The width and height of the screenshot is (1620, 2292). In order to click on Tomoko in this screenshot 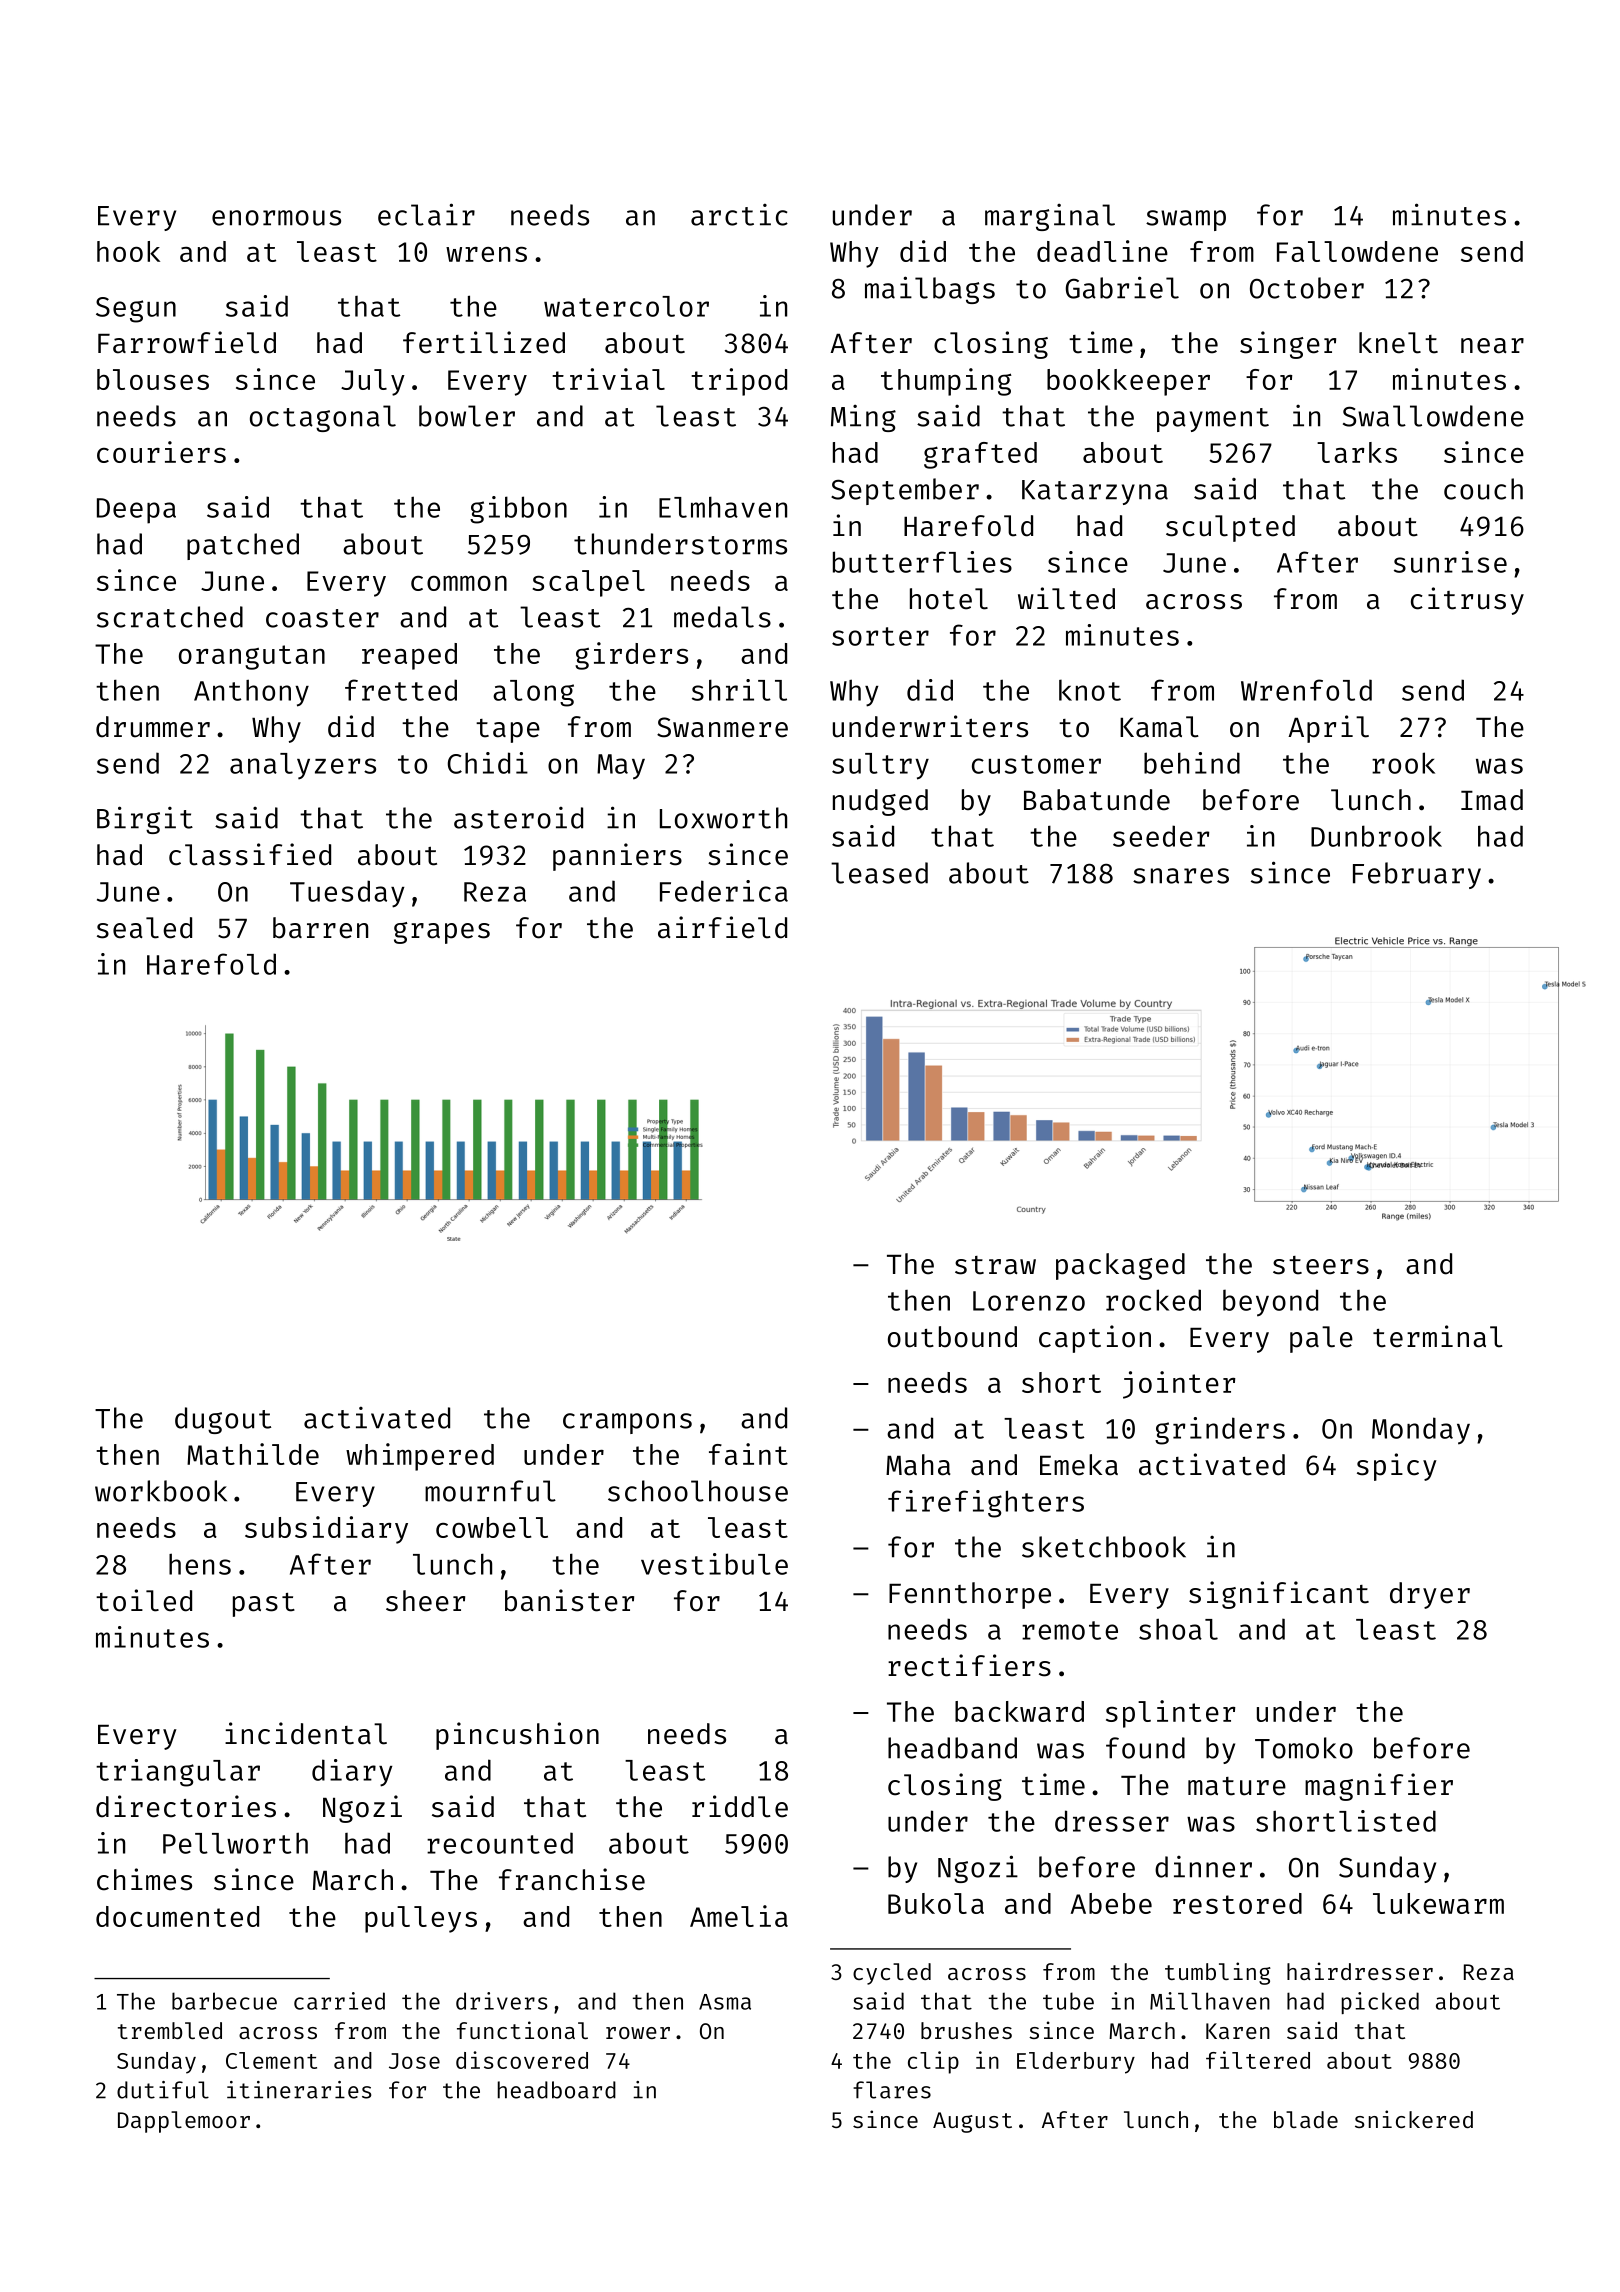, I will do `click(1304, 1748)`.
